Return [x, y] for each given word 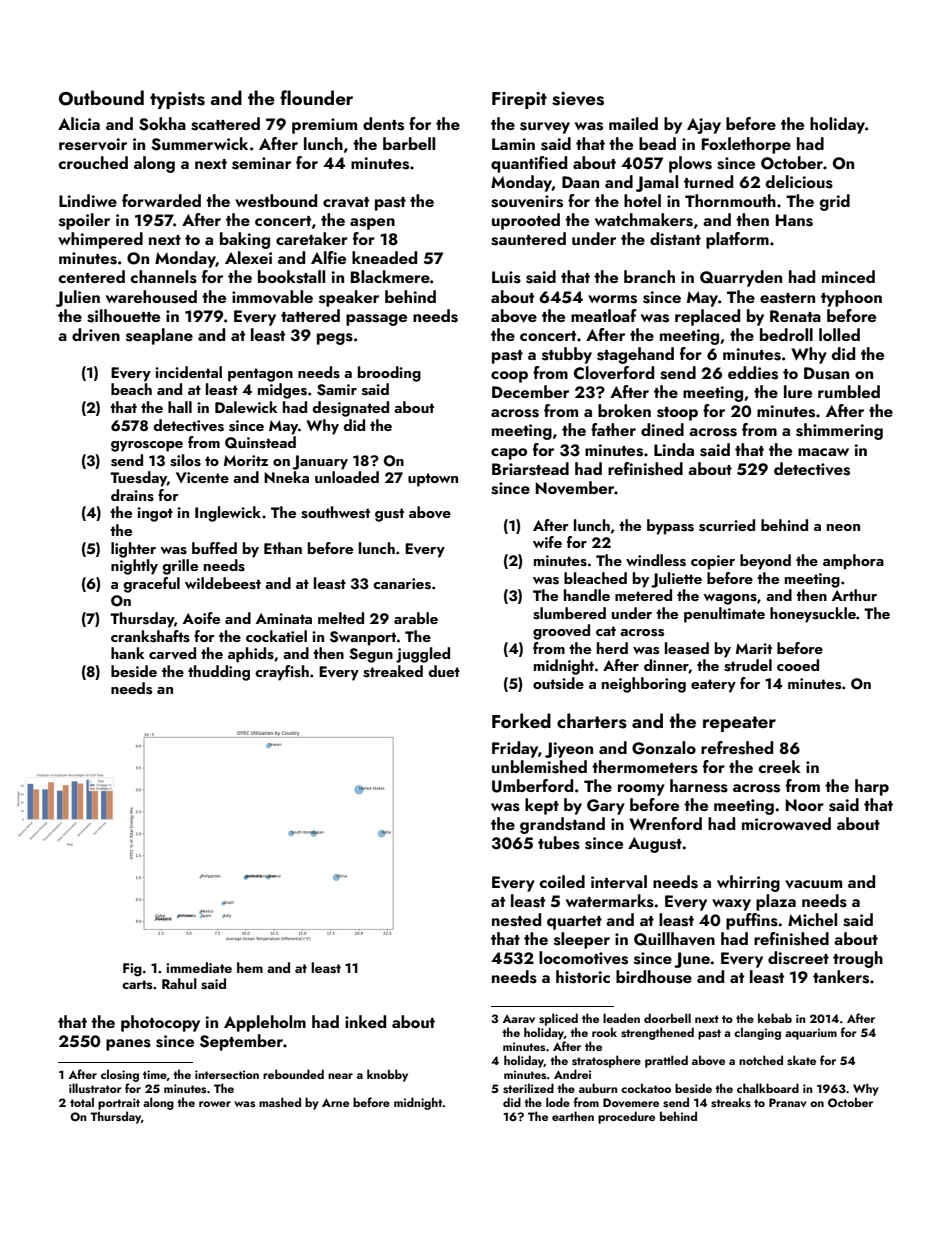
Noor [805, 805]
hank [128, 653]
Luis [506, 277]
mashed [280, 1102]
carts [137, 984]
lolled [839, 334]
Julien [78, 298]
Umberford [532, 786]
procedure [626, 1117]
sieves [578, 99]
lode [558, 1102]
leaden [621, 1018]
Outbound [101, 98]
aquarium [811, 1034]
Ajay [704, 126]
